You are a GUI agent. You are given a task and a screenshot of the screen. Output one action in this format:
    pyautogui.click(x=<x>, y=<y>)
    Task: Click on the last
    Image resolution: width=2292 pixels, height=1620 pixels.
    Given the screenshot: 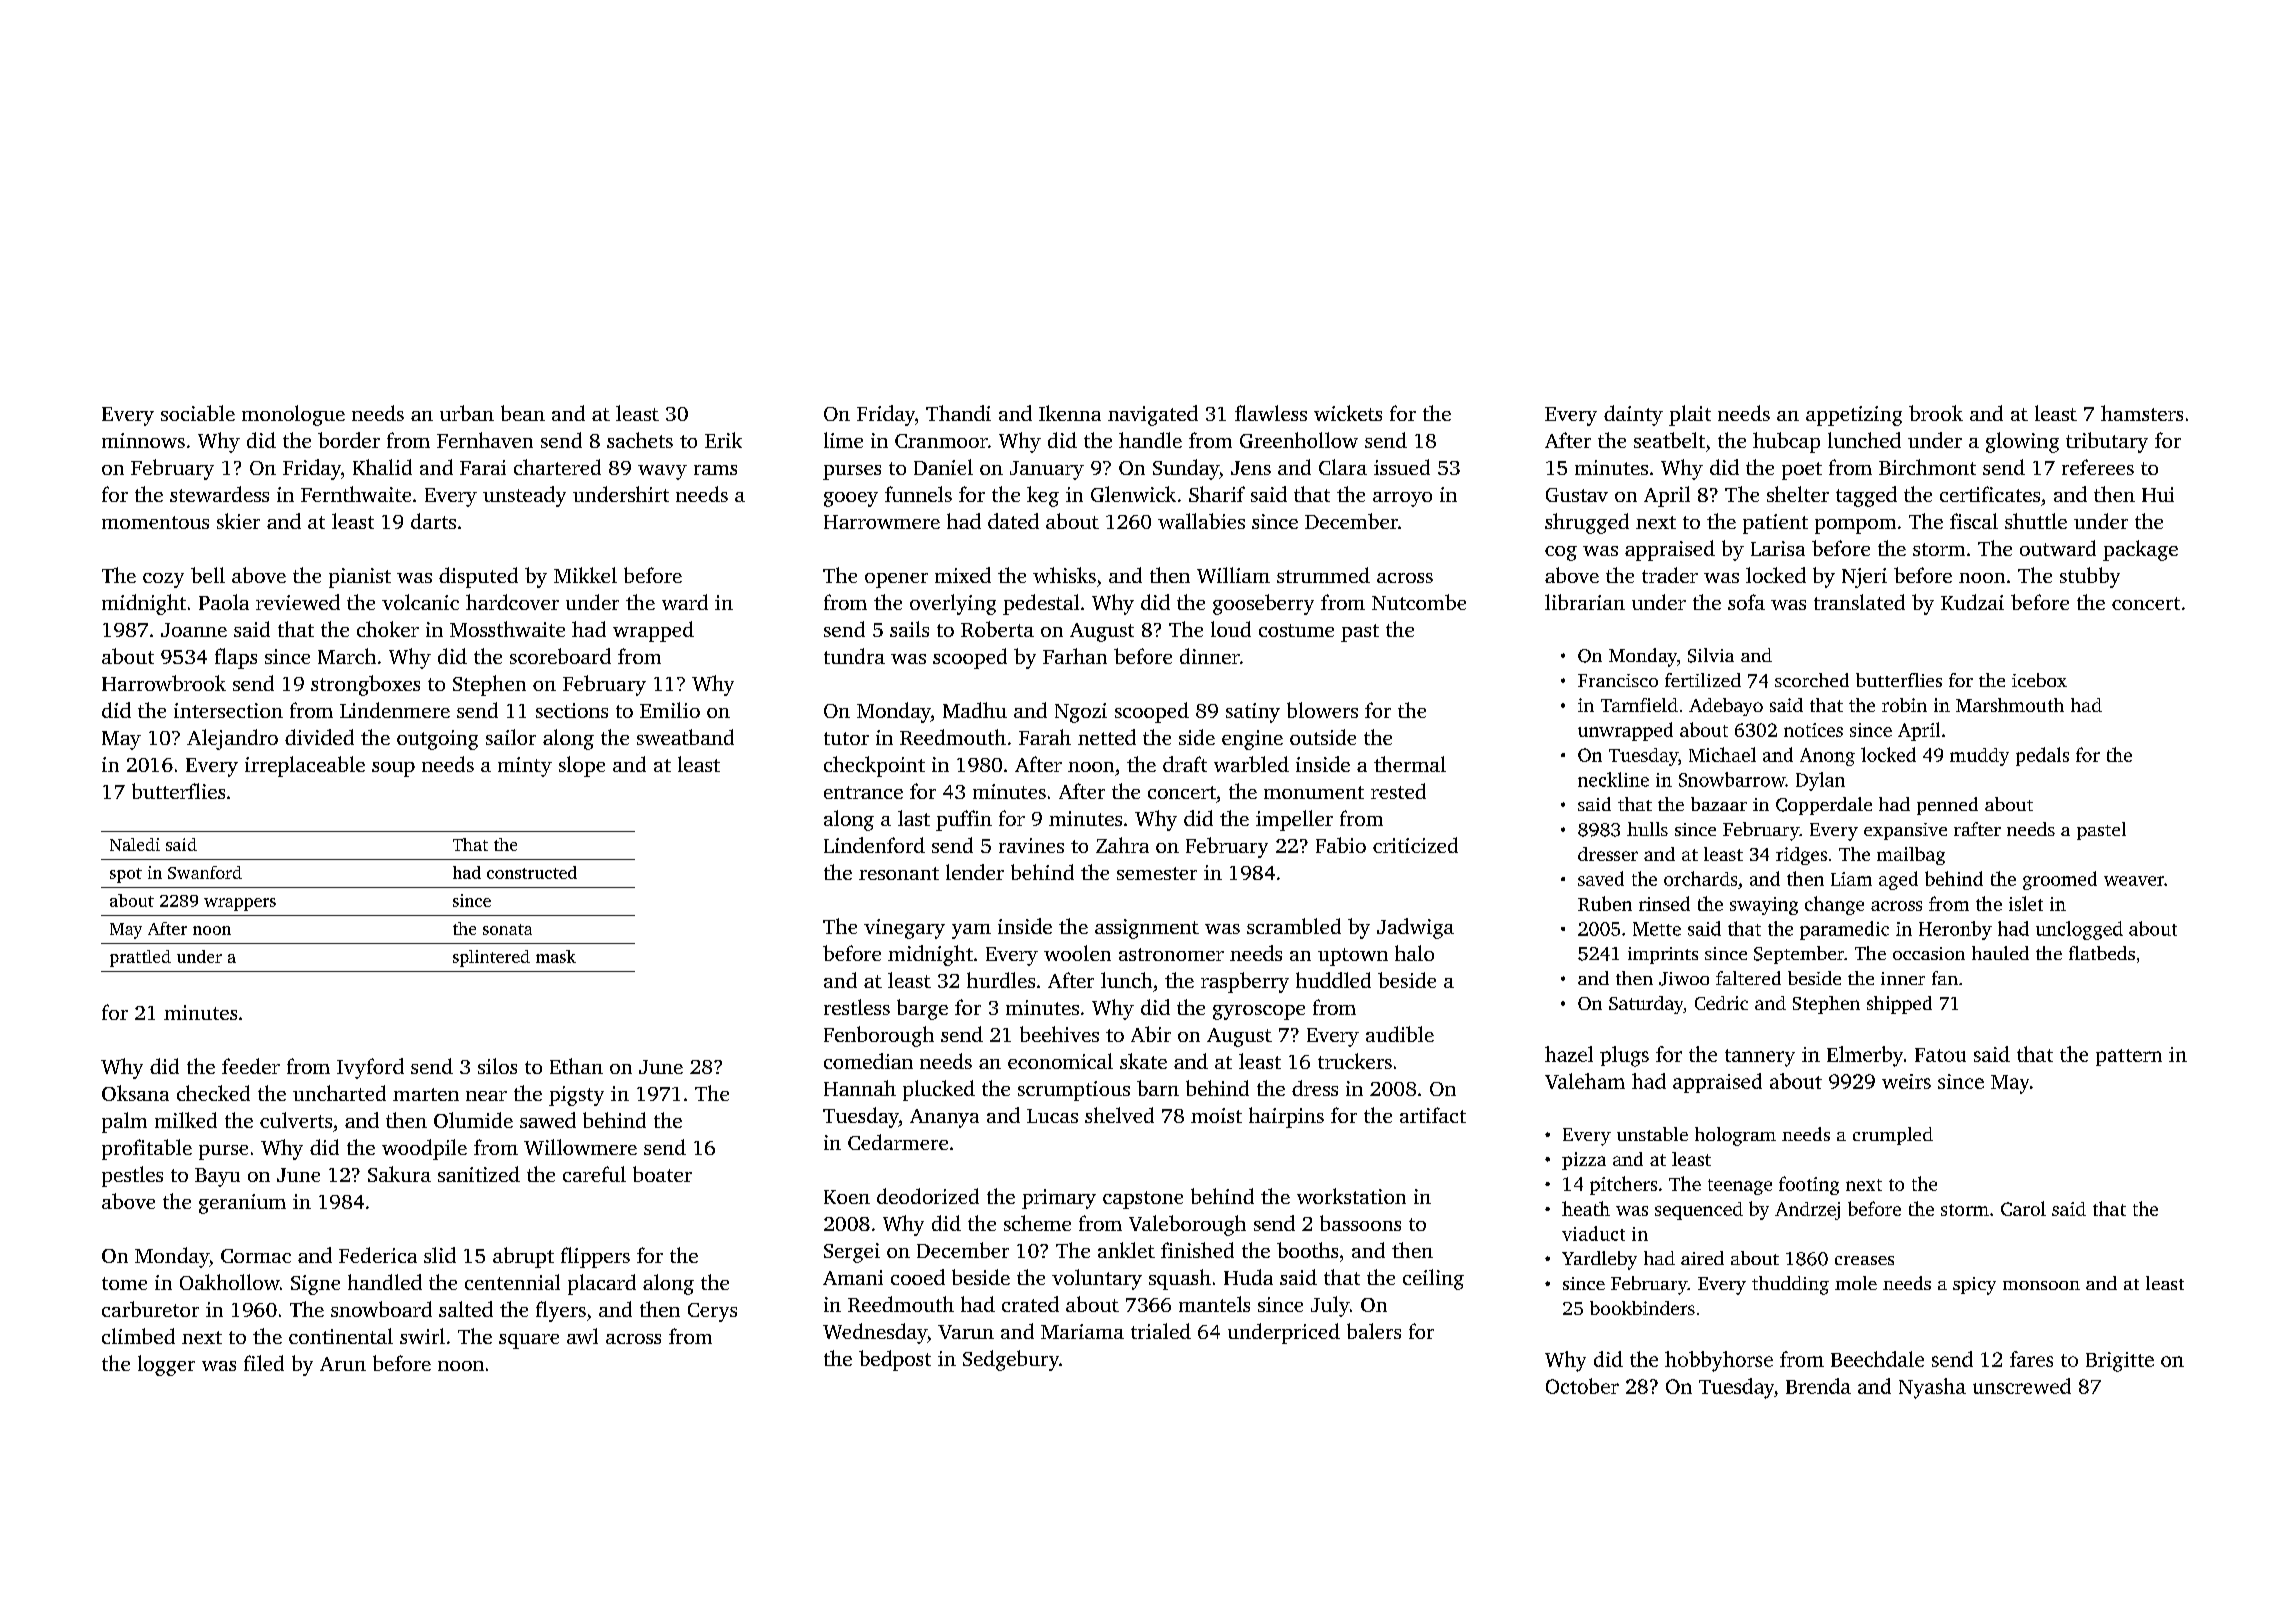 What is the action you would take?
    pyautogui.click(x=914, y=818)
